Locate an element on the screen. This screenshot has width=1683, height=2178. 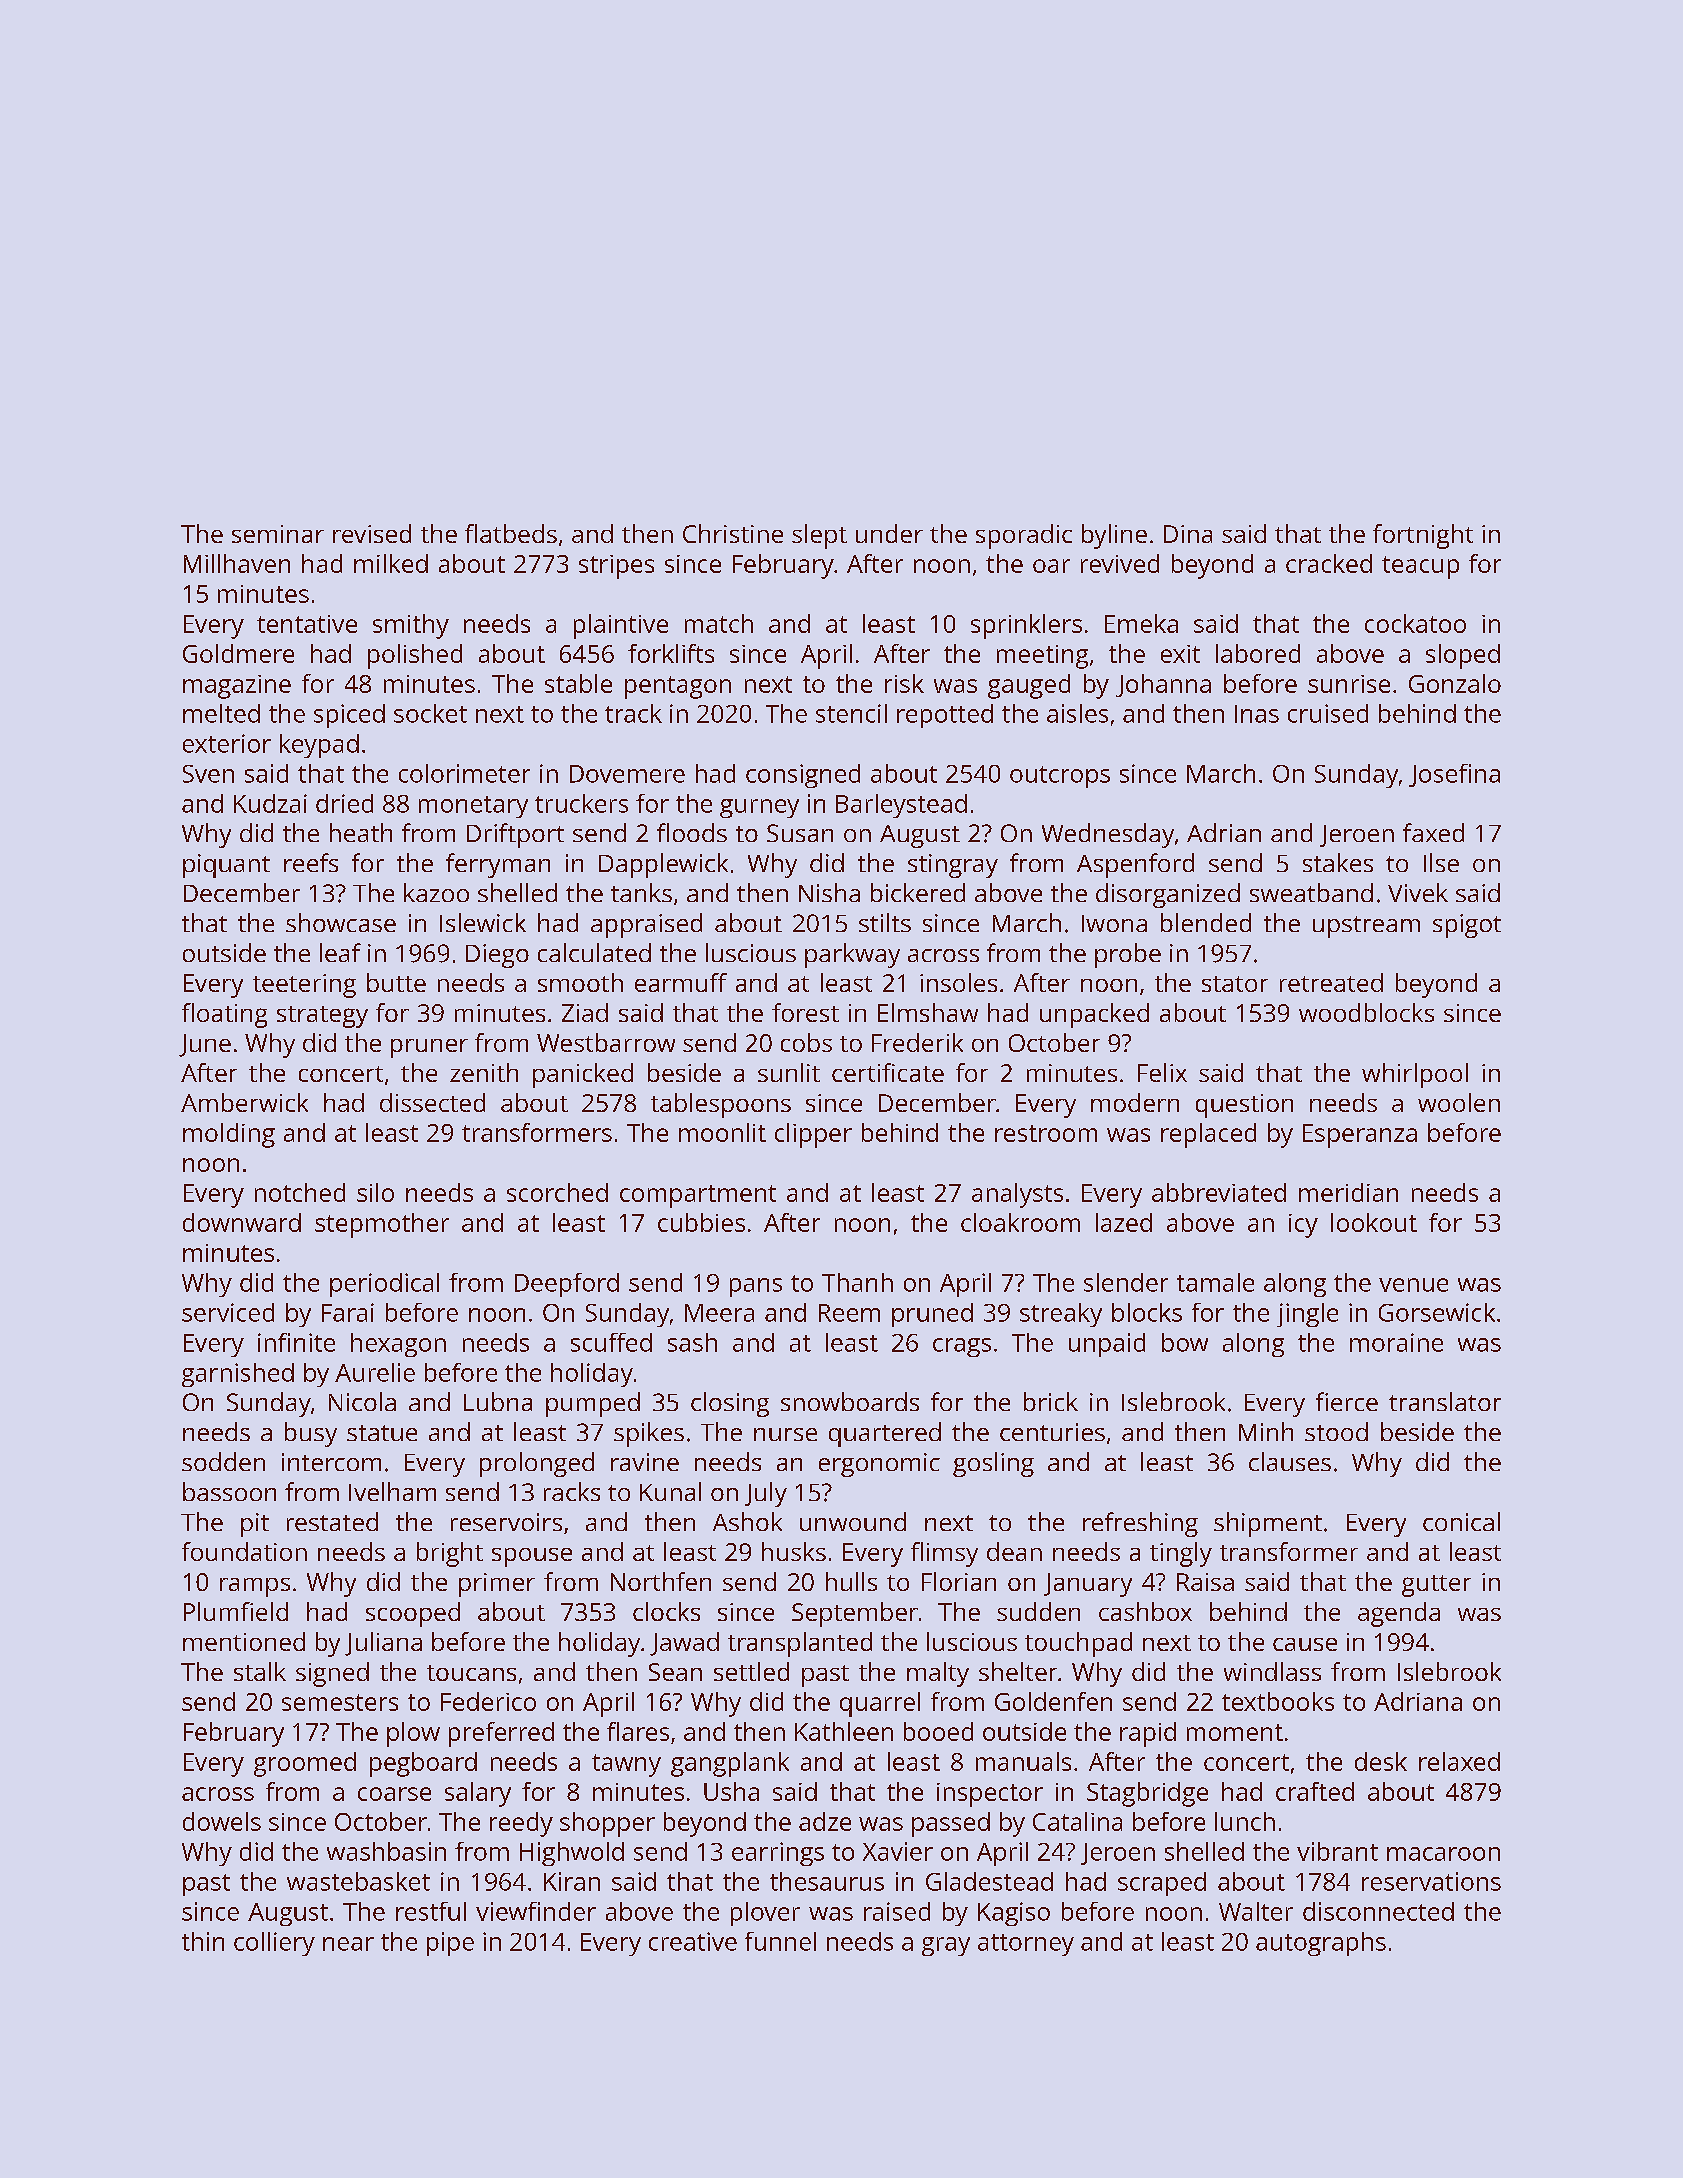
thin is located at coordinates (203, 1941).
